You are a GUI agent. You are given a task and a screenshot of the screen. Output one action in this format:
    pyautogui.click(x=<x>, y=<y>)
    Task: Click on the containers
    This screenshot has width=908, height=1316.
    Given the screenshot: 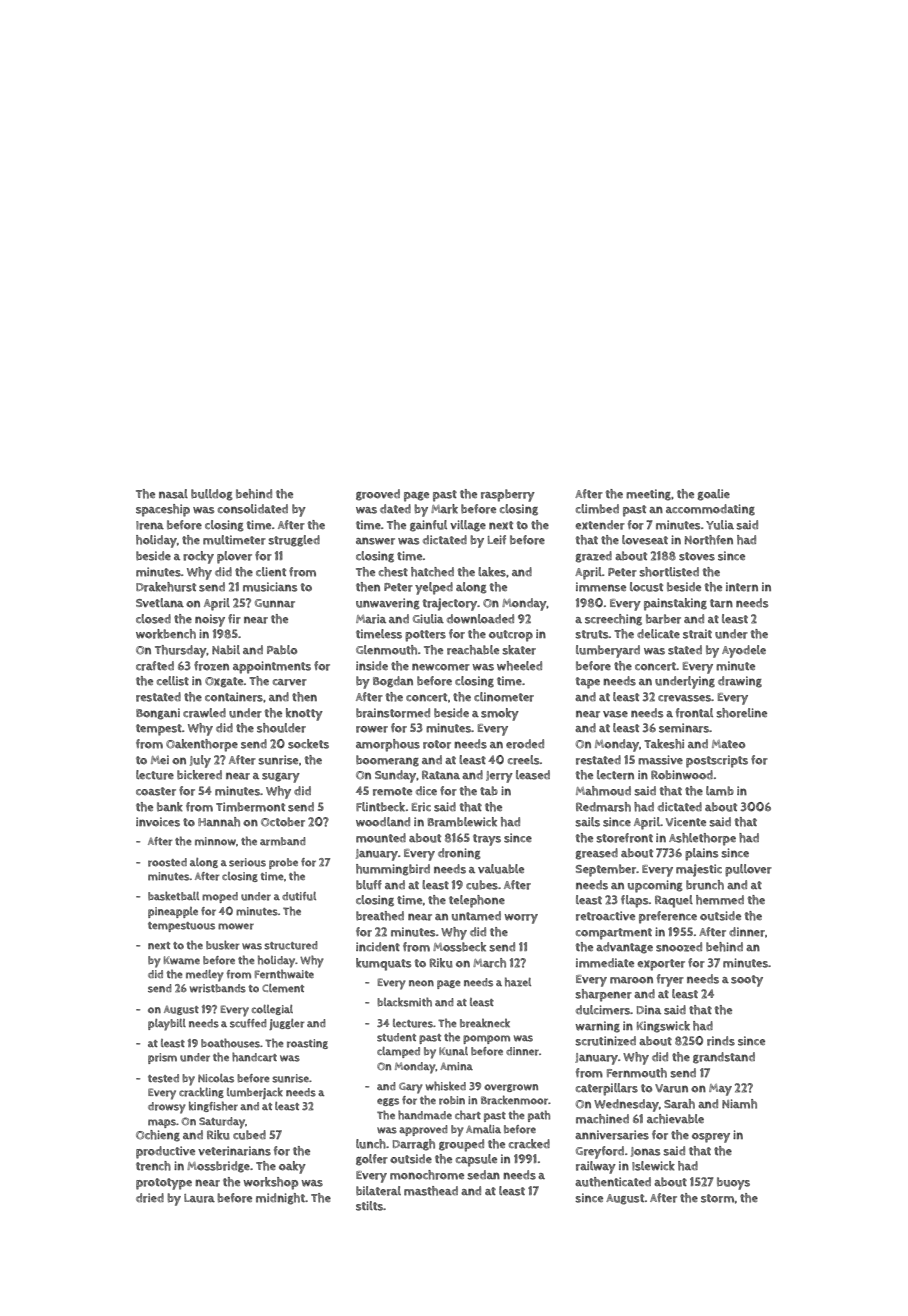 What is the action you would take?
    pyautogui.click(x=234, y=697)
